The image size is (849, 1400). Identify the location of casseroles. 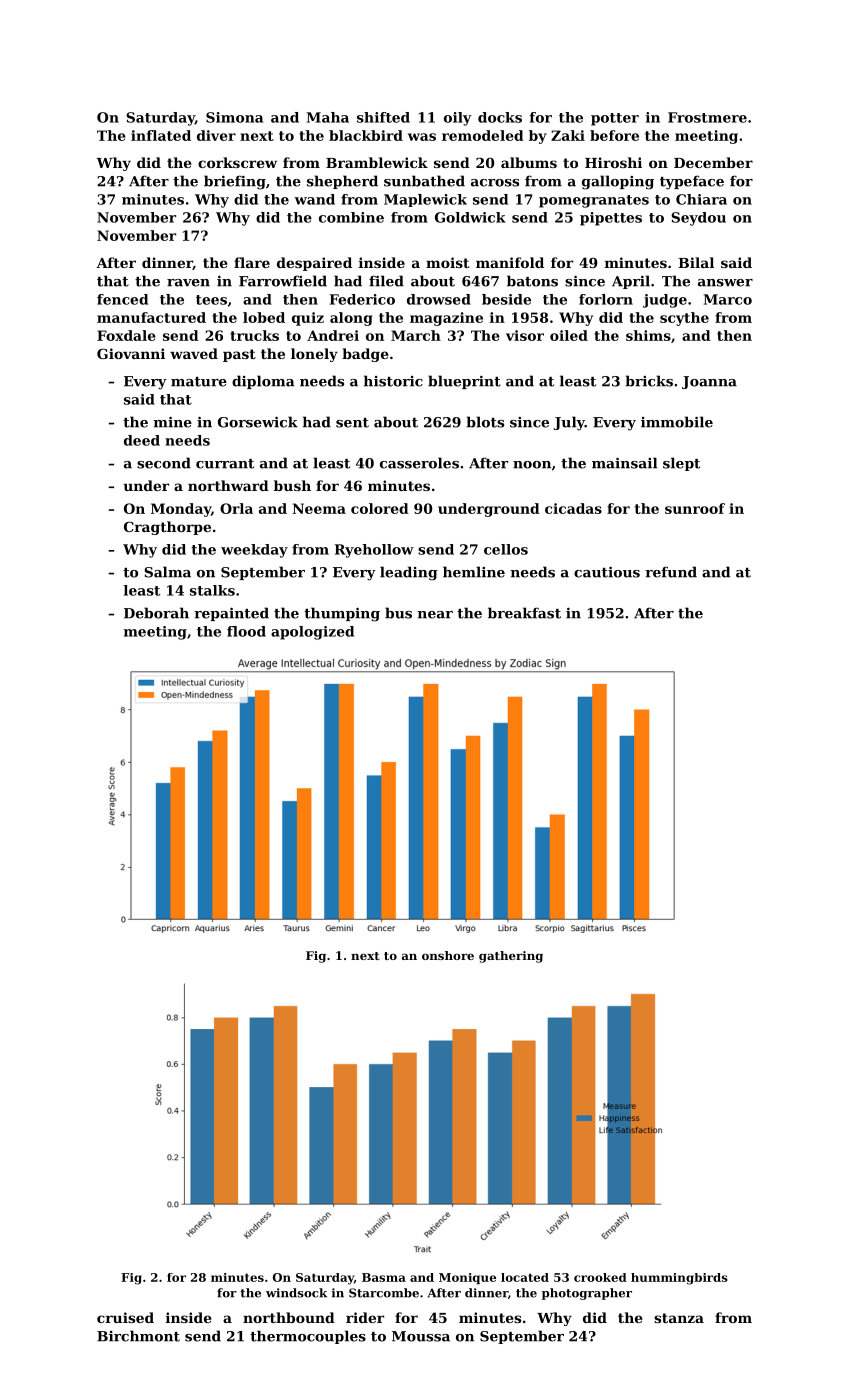
(419, 463).
